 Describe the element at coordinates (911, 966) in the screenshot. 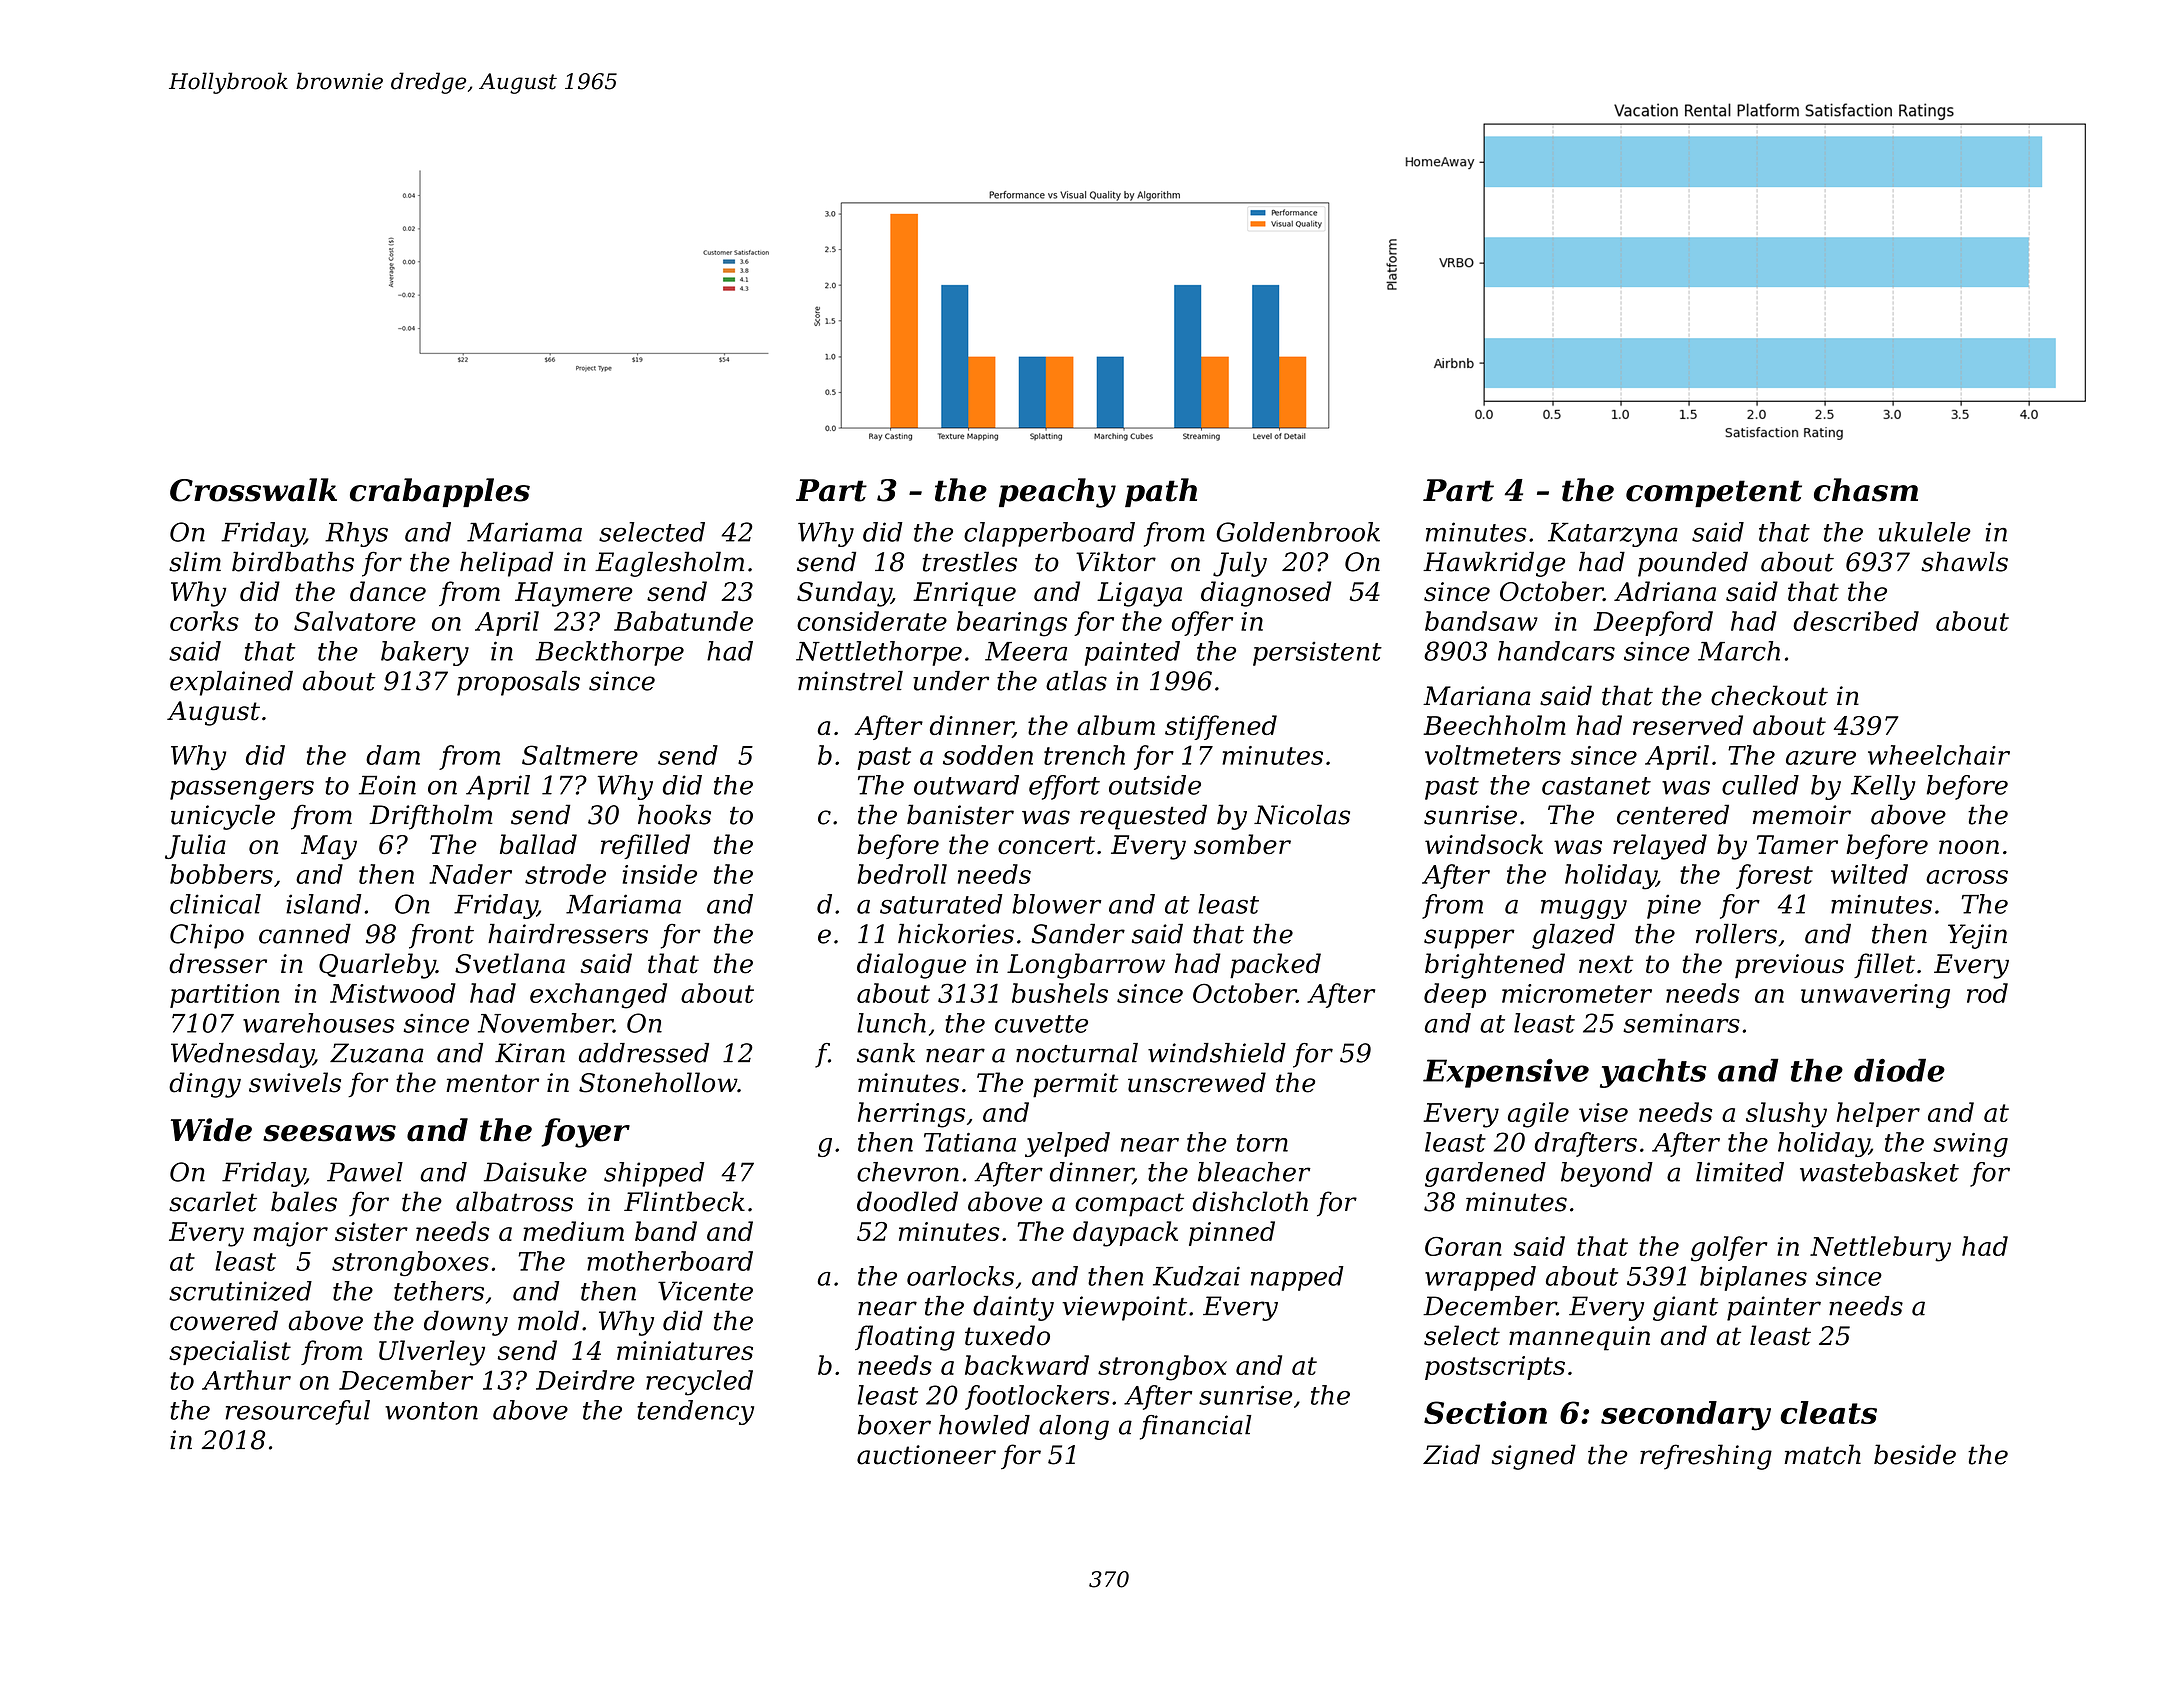

I see `dialogue` at that location.
